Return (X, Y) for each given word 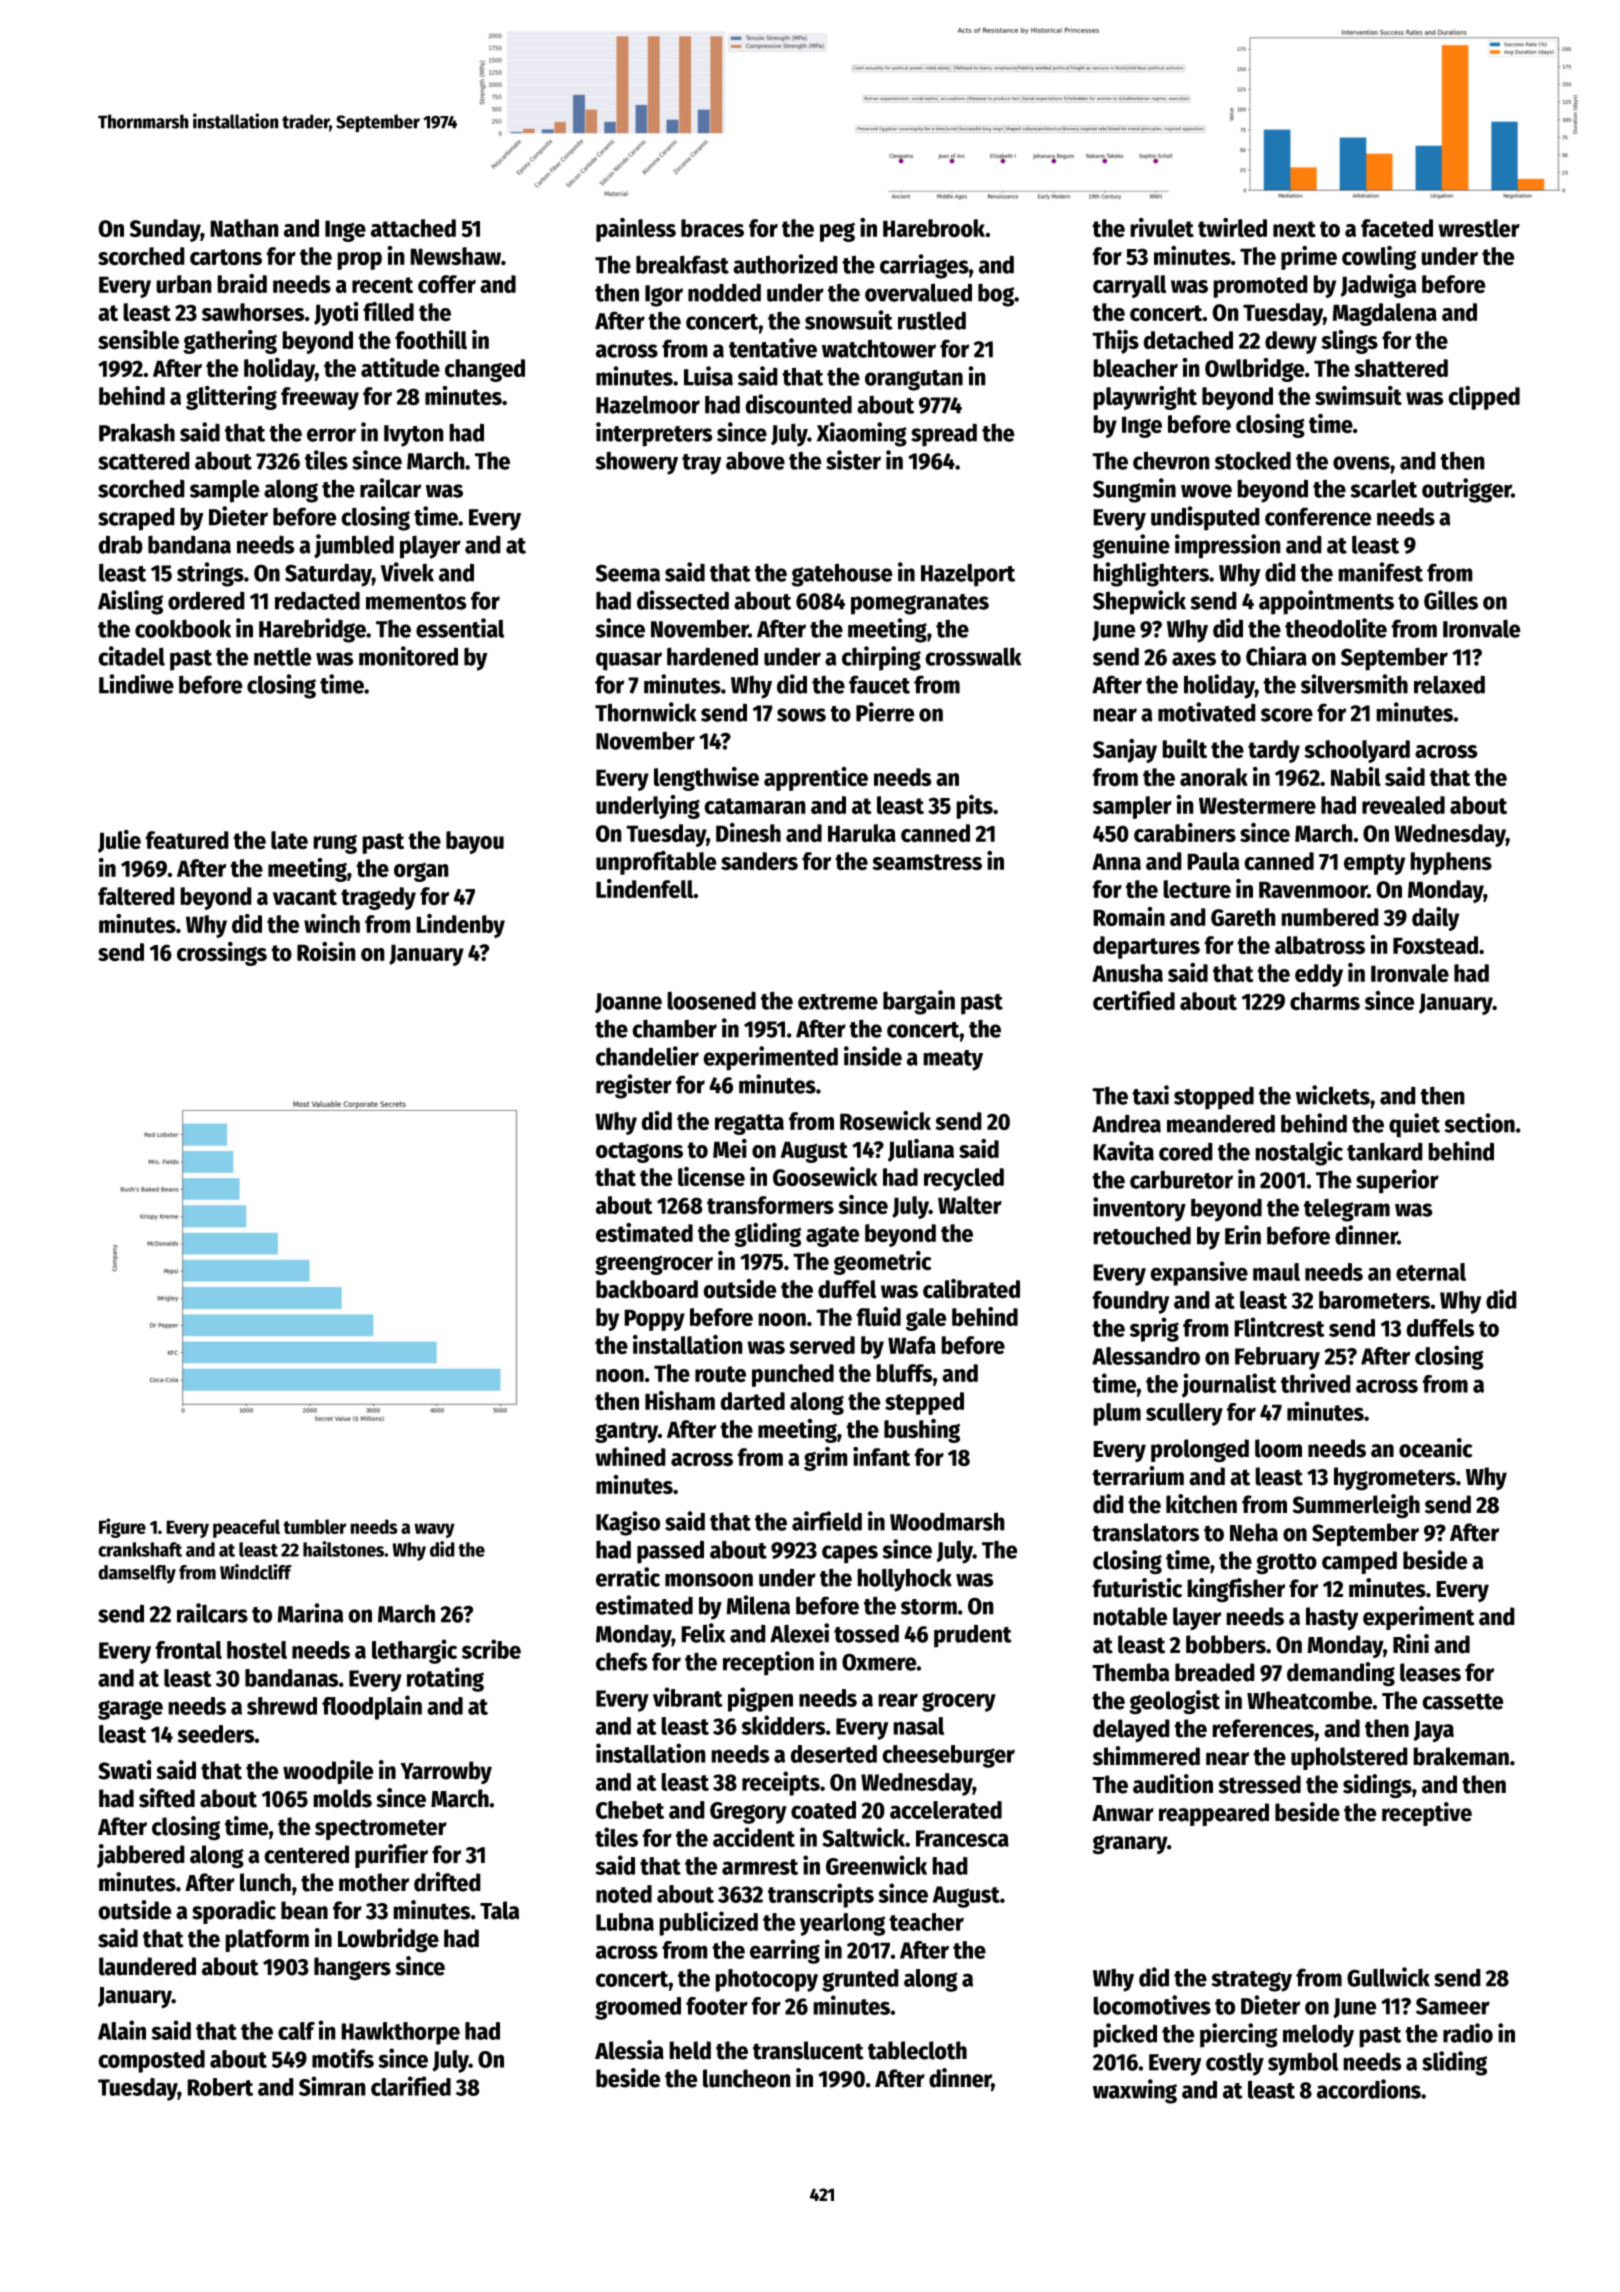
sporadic (234, 1912)
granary (1130, 1845)
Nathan (244, 228)
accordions (1369, 2089)
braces (712, 228)
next (1294, 229)
